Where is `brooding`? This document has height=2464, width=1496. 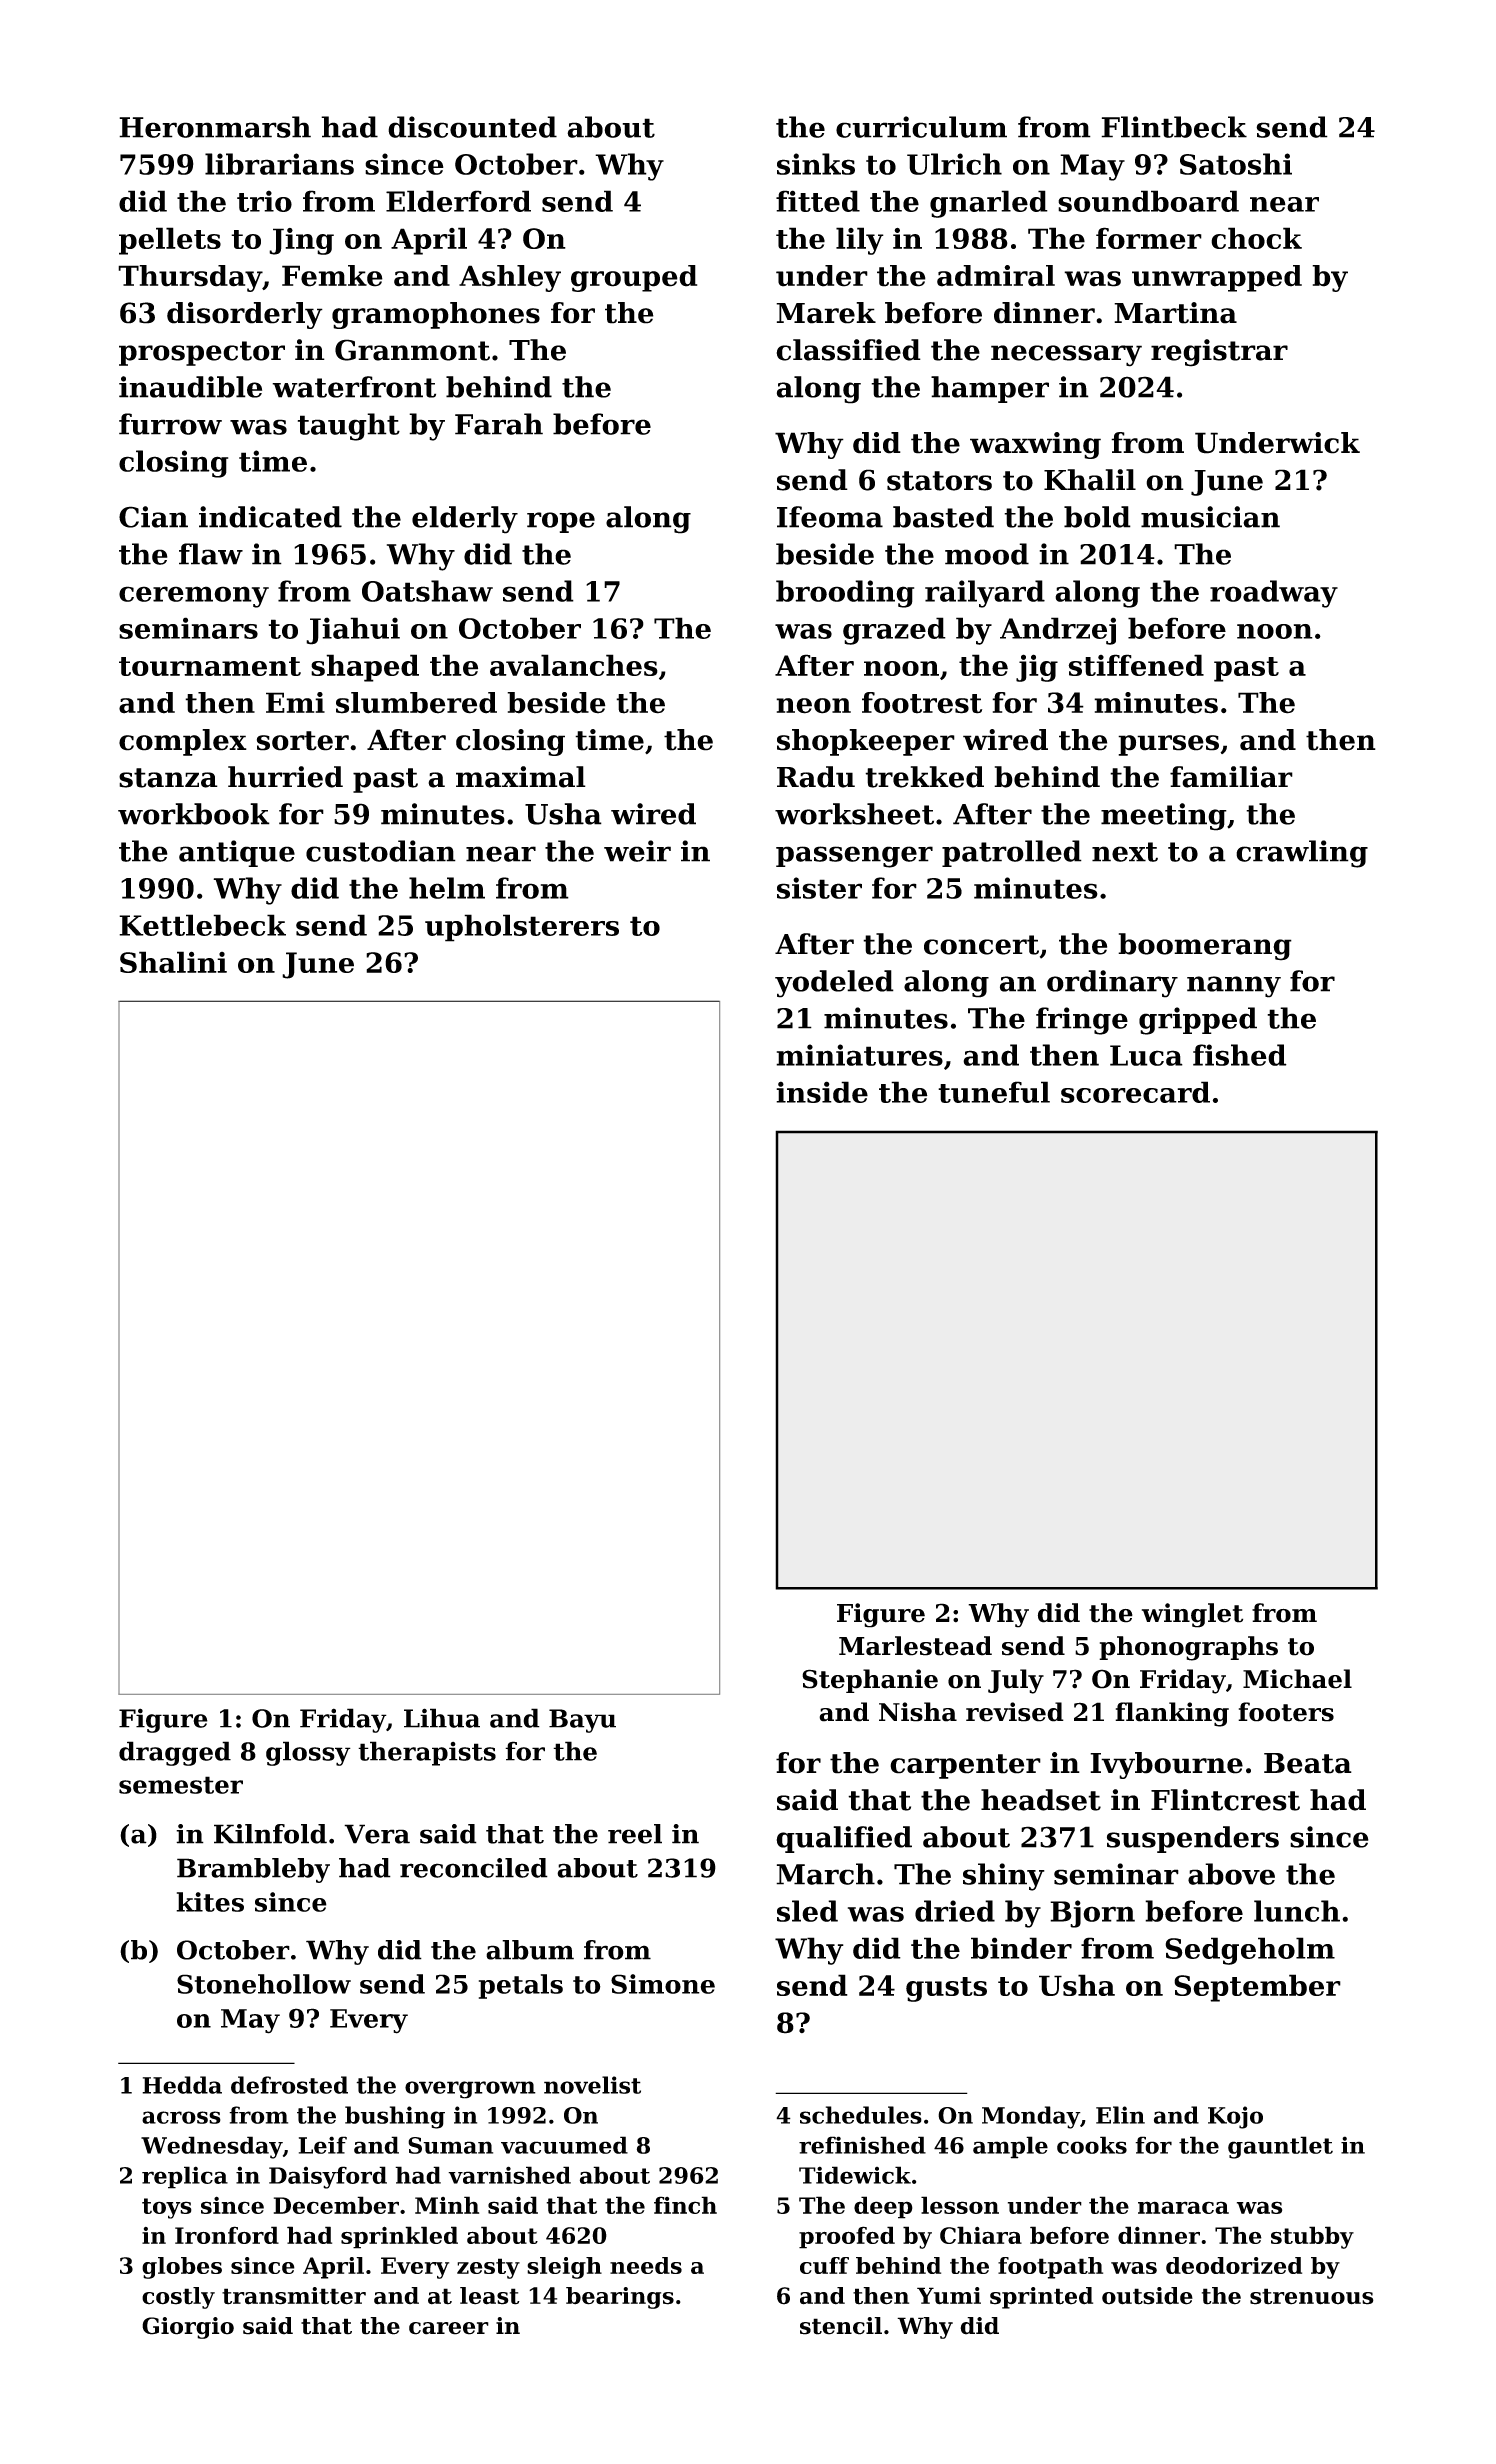
brooding is located at coordinates (845, 594).
